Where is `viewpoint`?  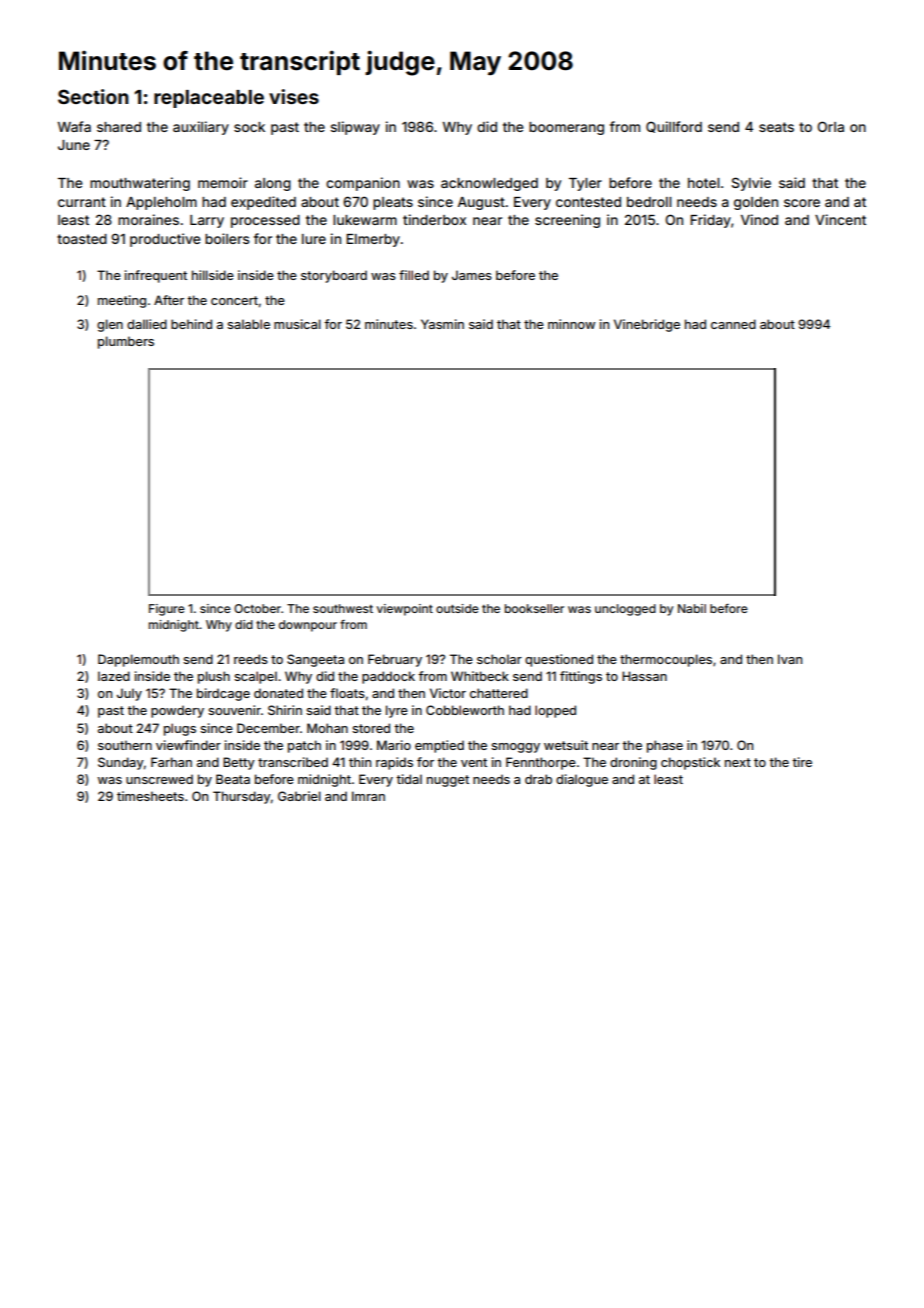 viewpoint is located at coordinates (405, 610).
